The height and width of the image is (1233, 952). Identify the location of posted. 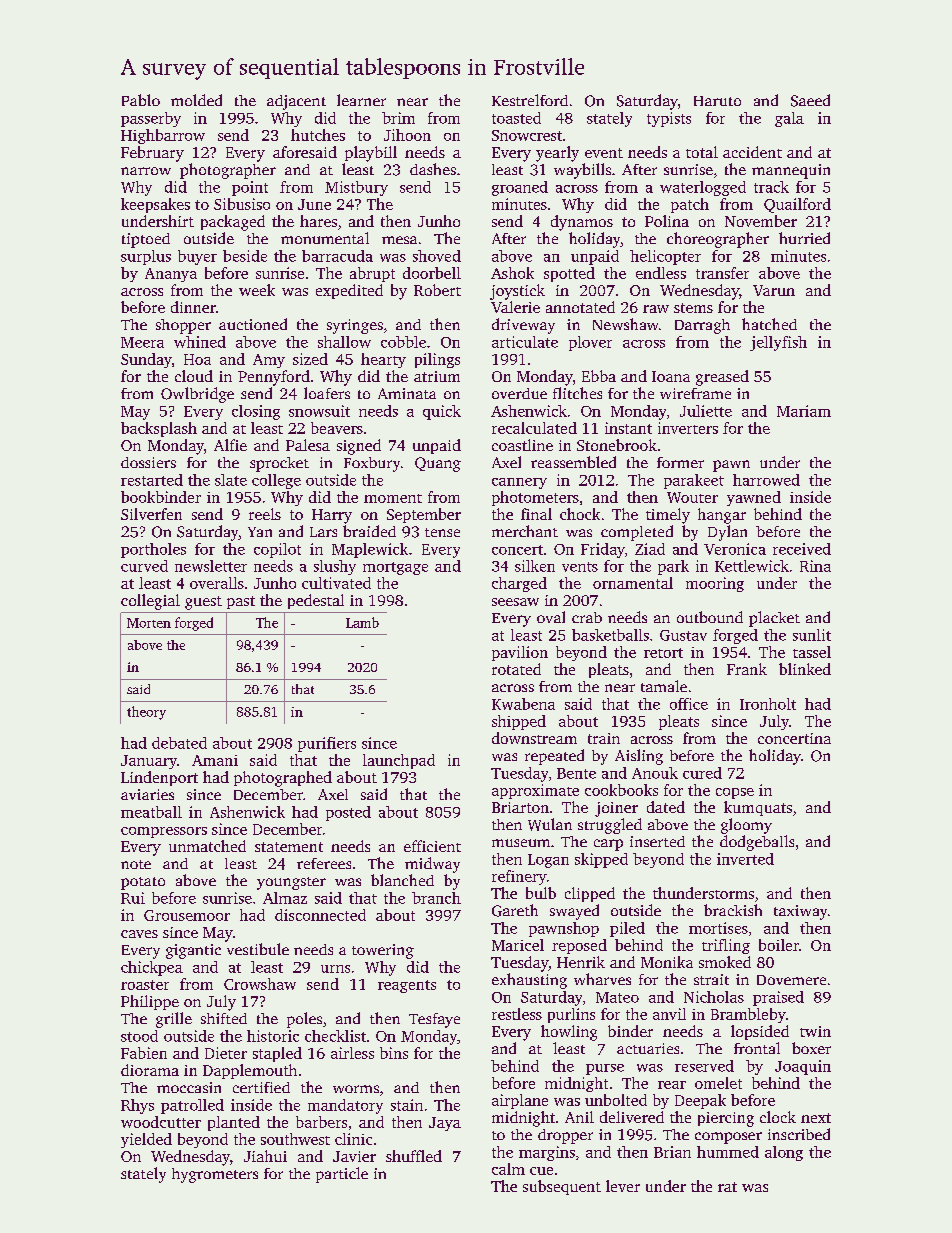
(348, 813).
